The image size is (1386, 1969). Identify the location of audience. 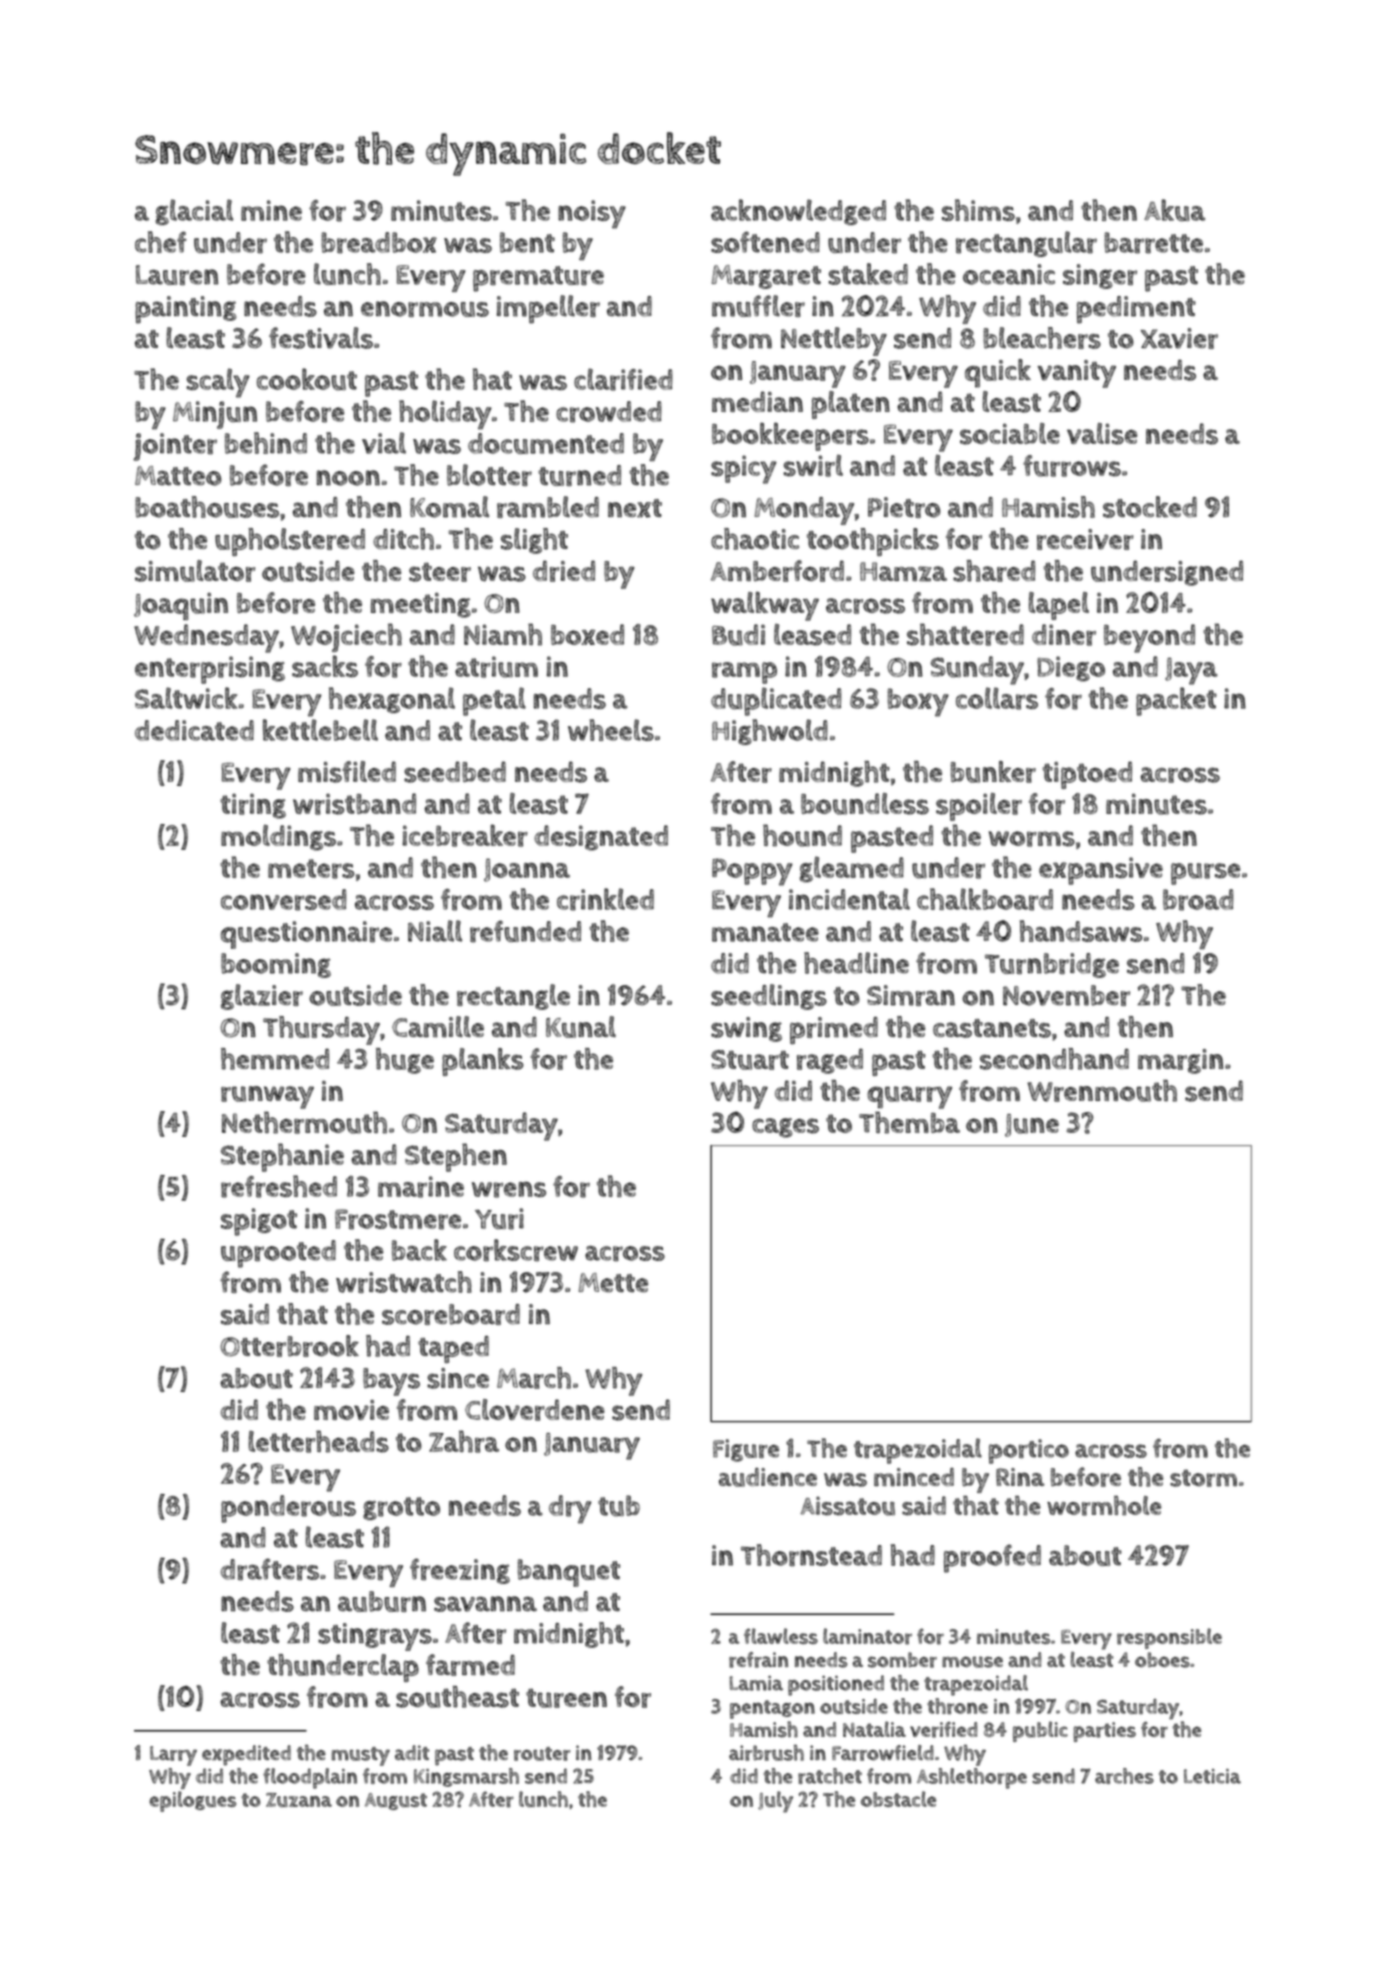
(768, 1477).
